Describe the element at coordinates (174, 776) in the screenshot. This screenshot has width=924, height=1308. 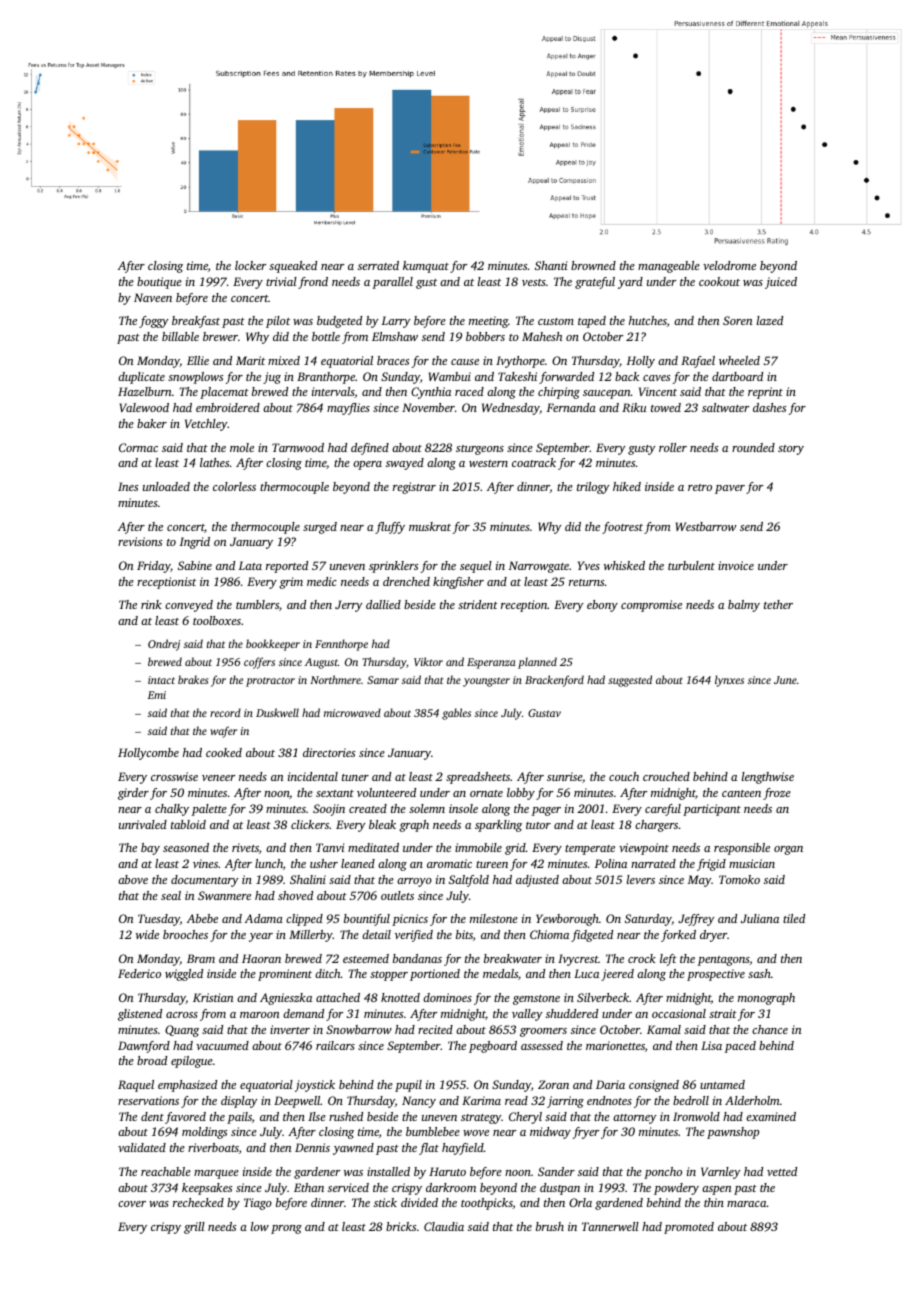
I see `crosswise` at that location.
